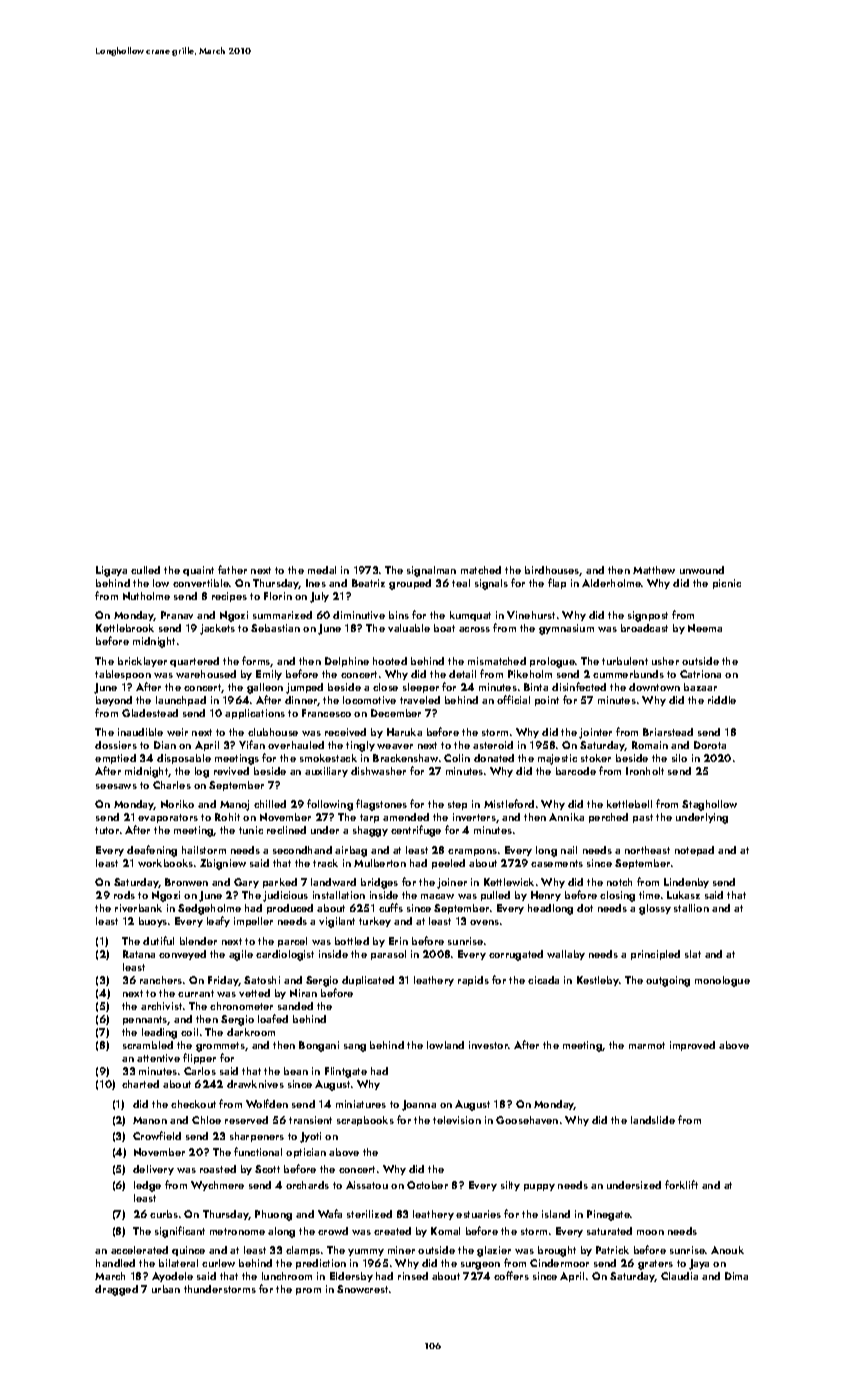 Image resolution: width=849 pixels, height=1400 pixels. Describe the element at coordinates (166, 1289) in the screenshot. I see `urban` at that location.
